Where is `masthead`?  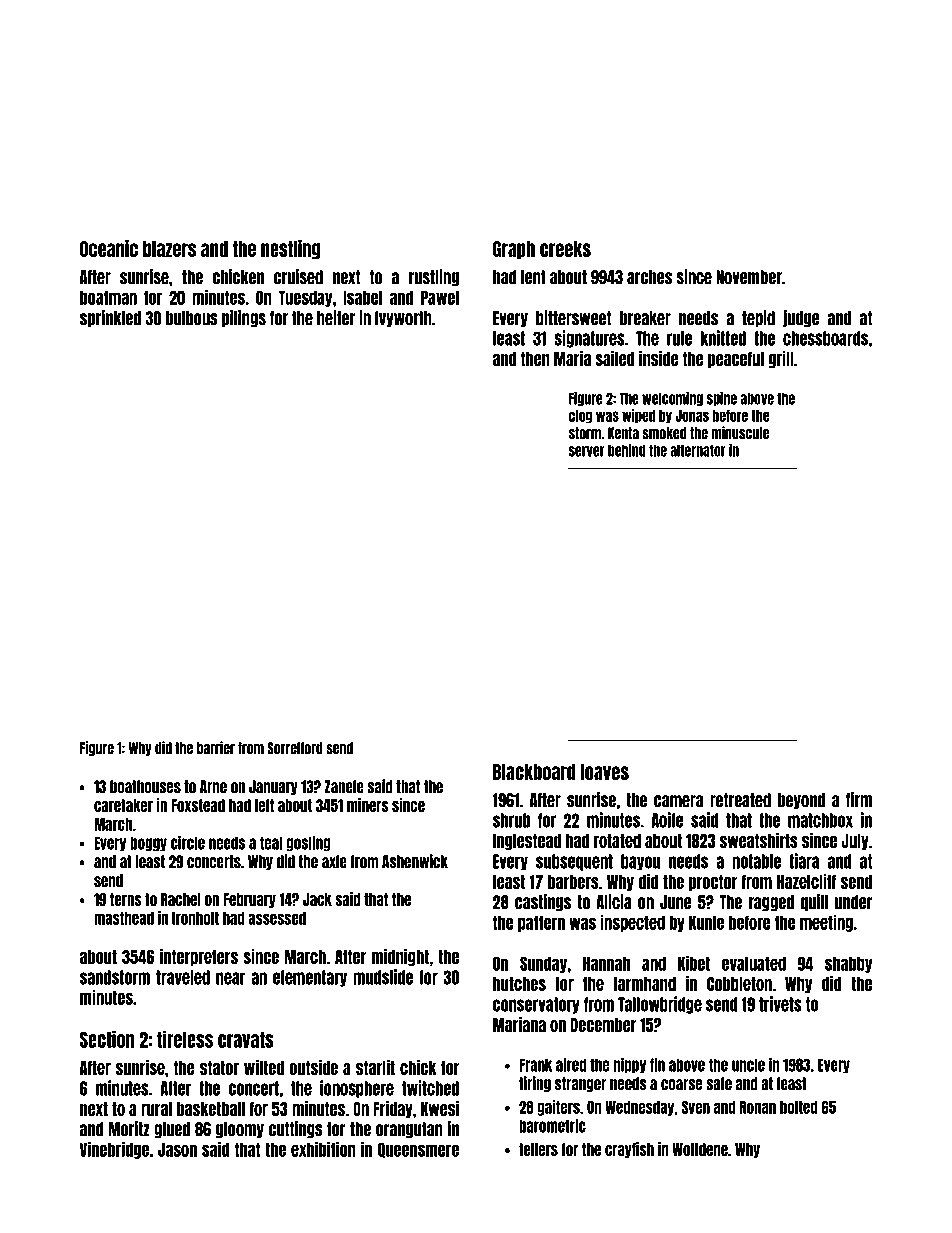
masthead is located at coordinates (124, 918).
